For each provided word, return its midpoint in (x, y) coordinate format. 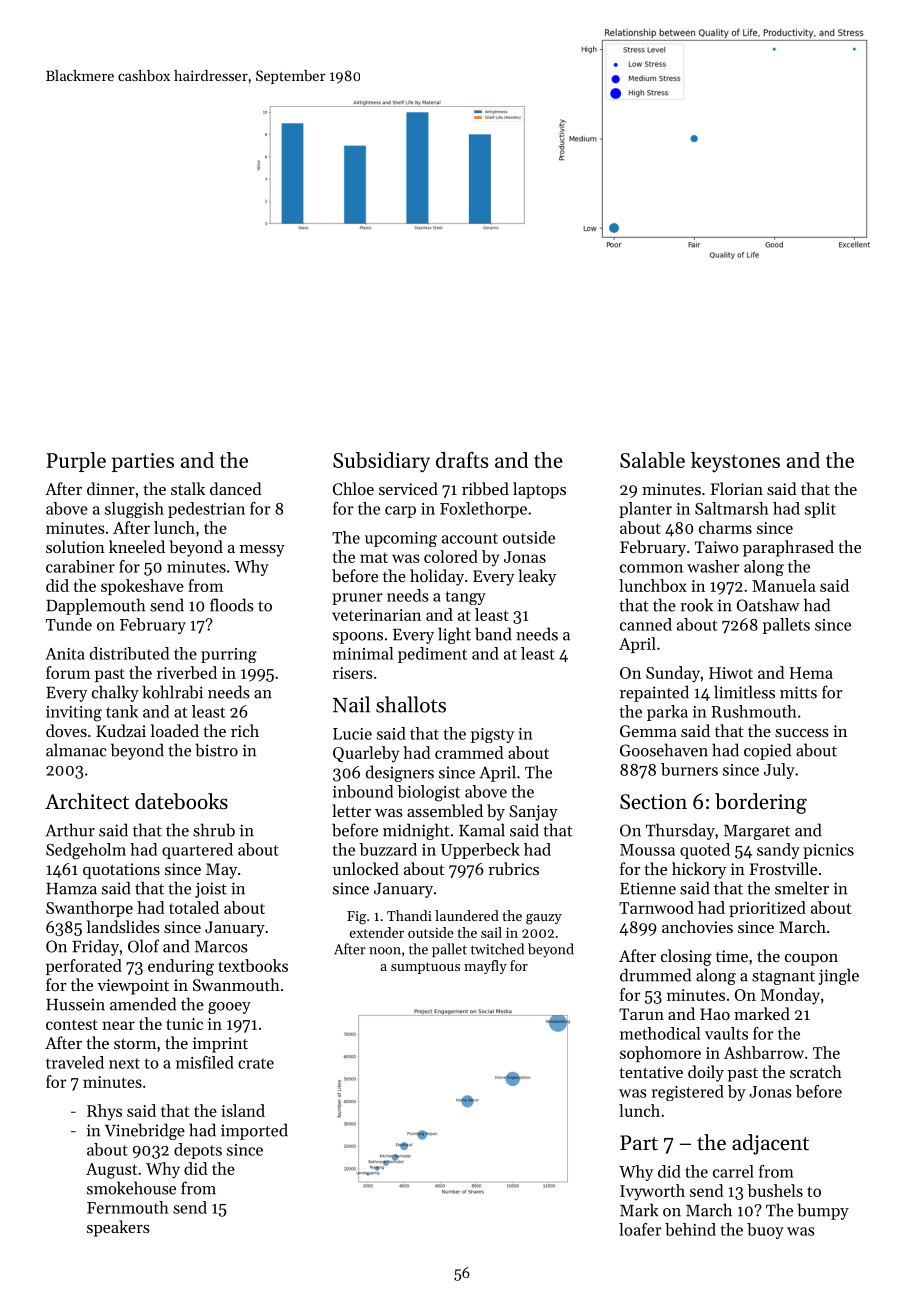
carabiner (80, 566)
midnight (416, 831)
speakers (118, 1228)
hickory (699, 870)
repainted (654, 693)
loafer (640, 1229)
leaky (537, 577)
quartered (197, 851)
